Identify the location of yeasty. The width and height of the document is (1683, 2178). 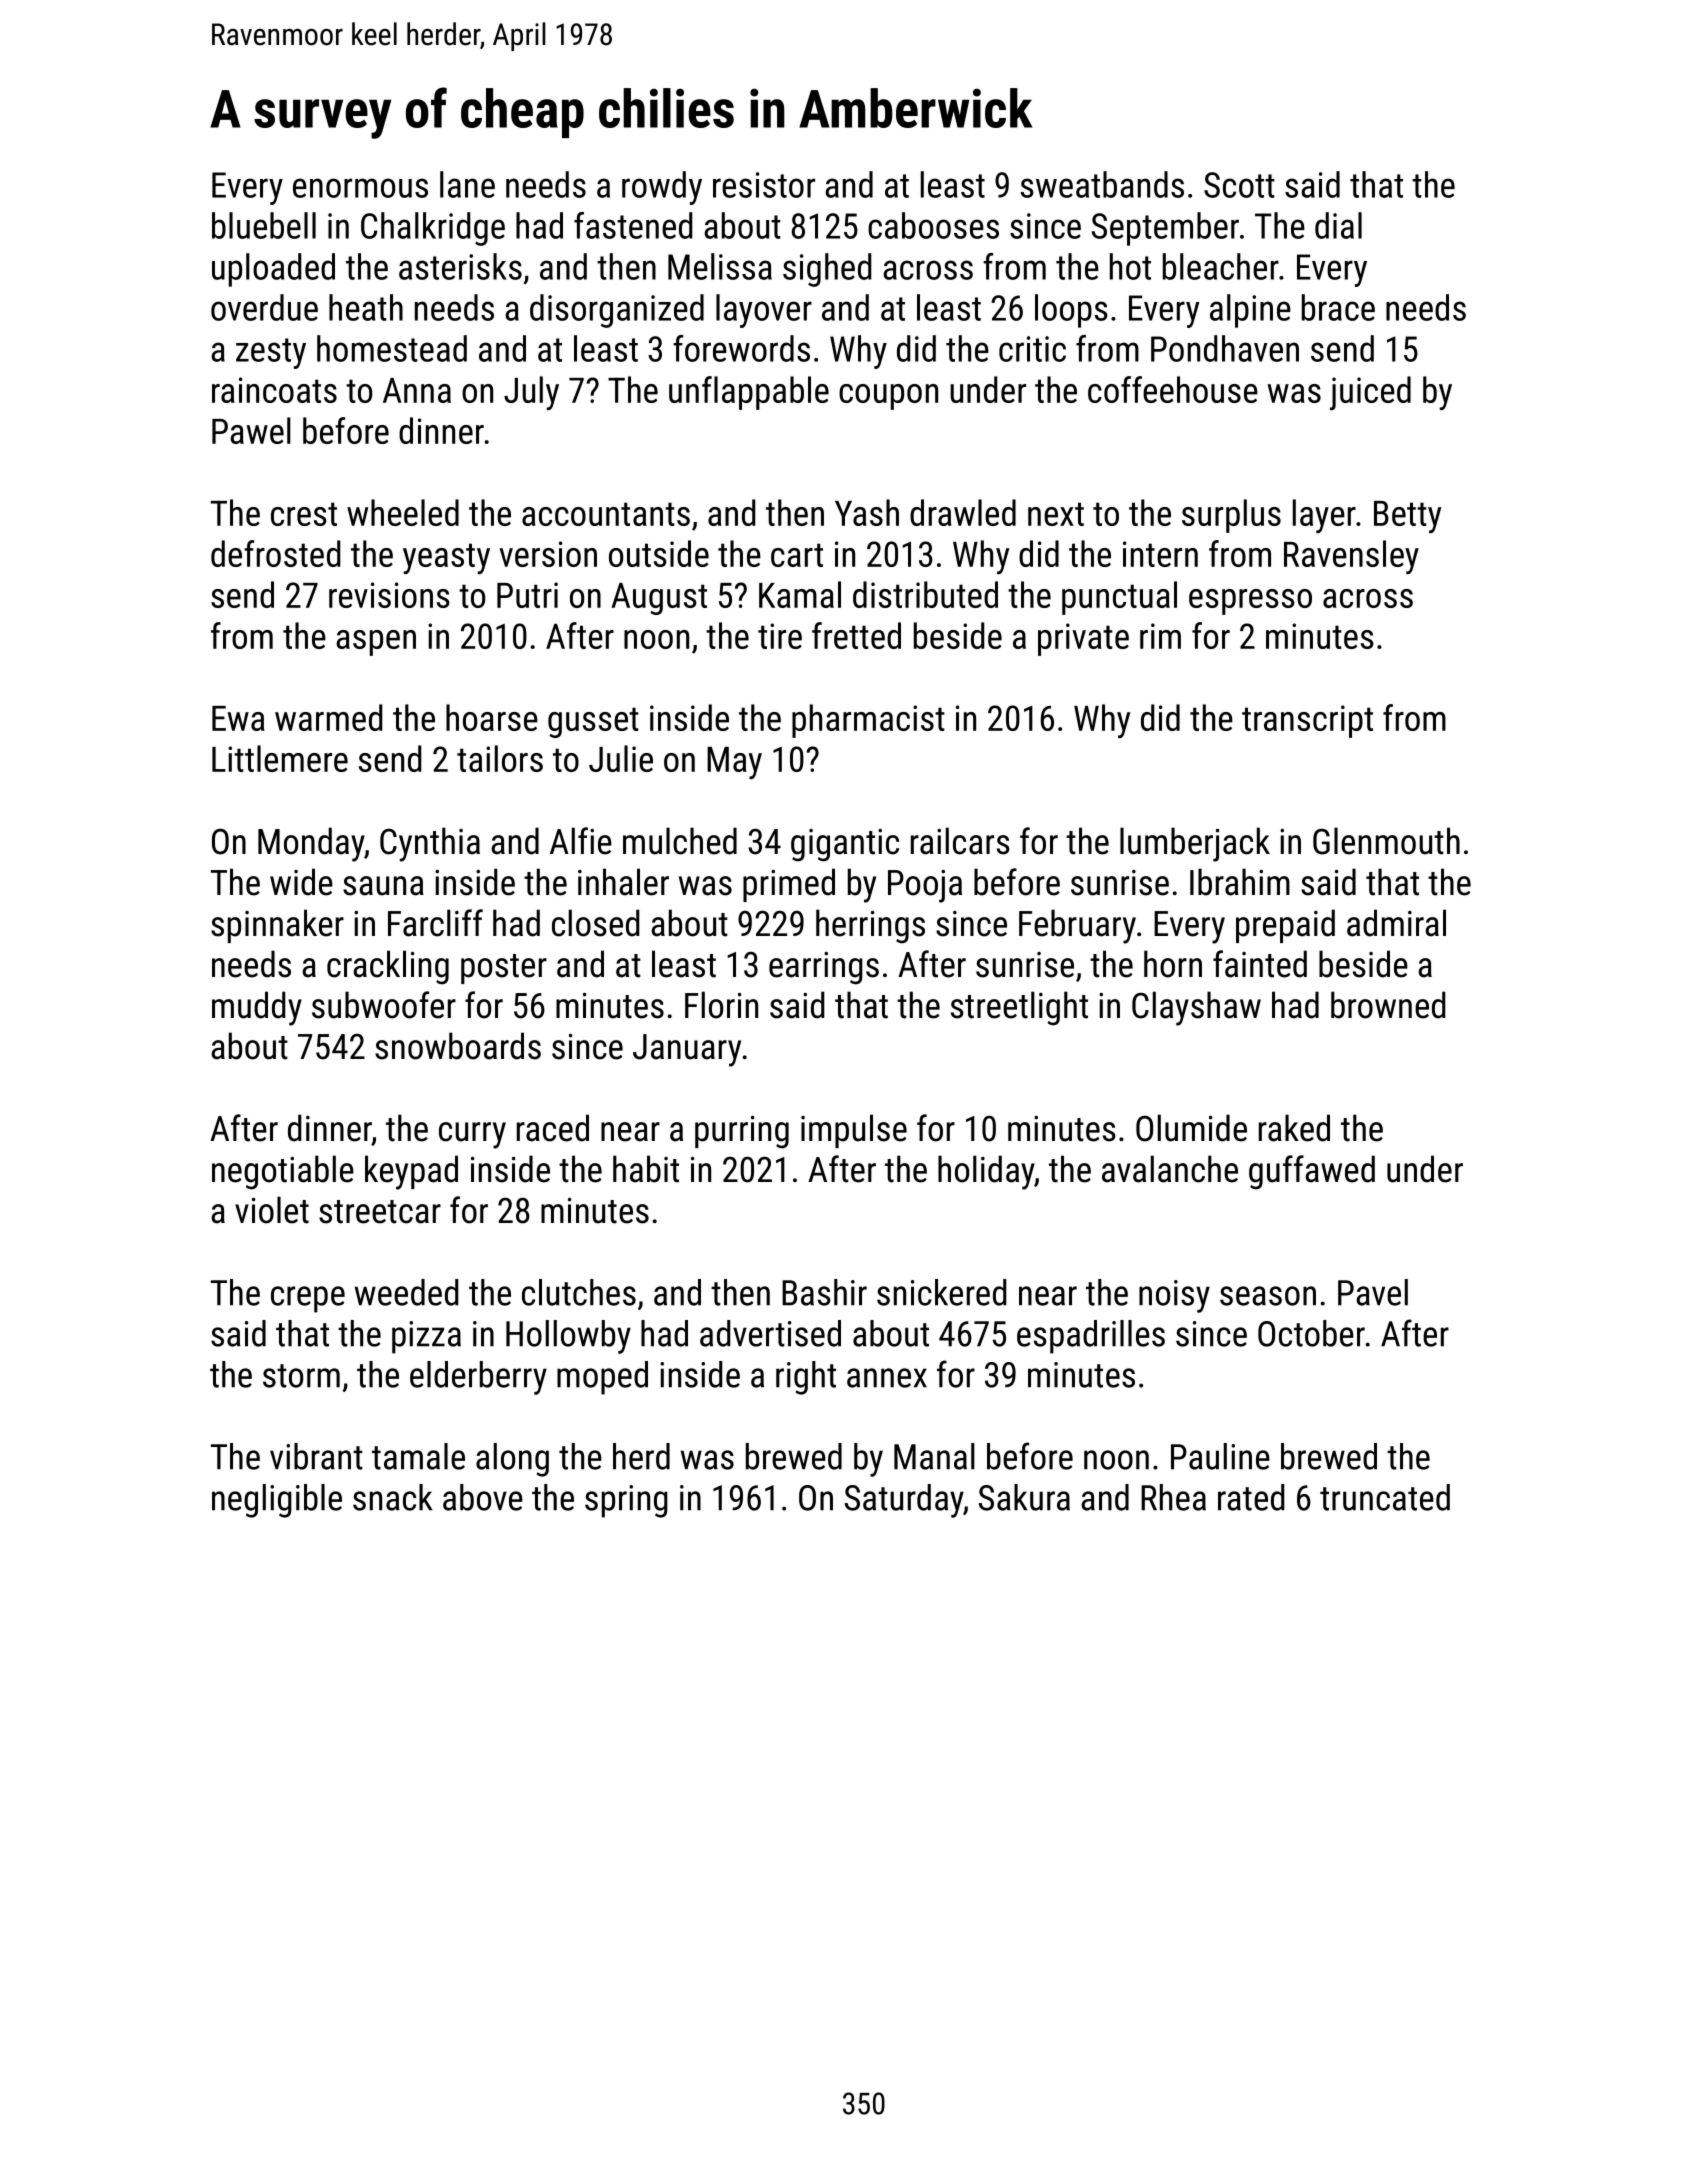
(446, 558).
